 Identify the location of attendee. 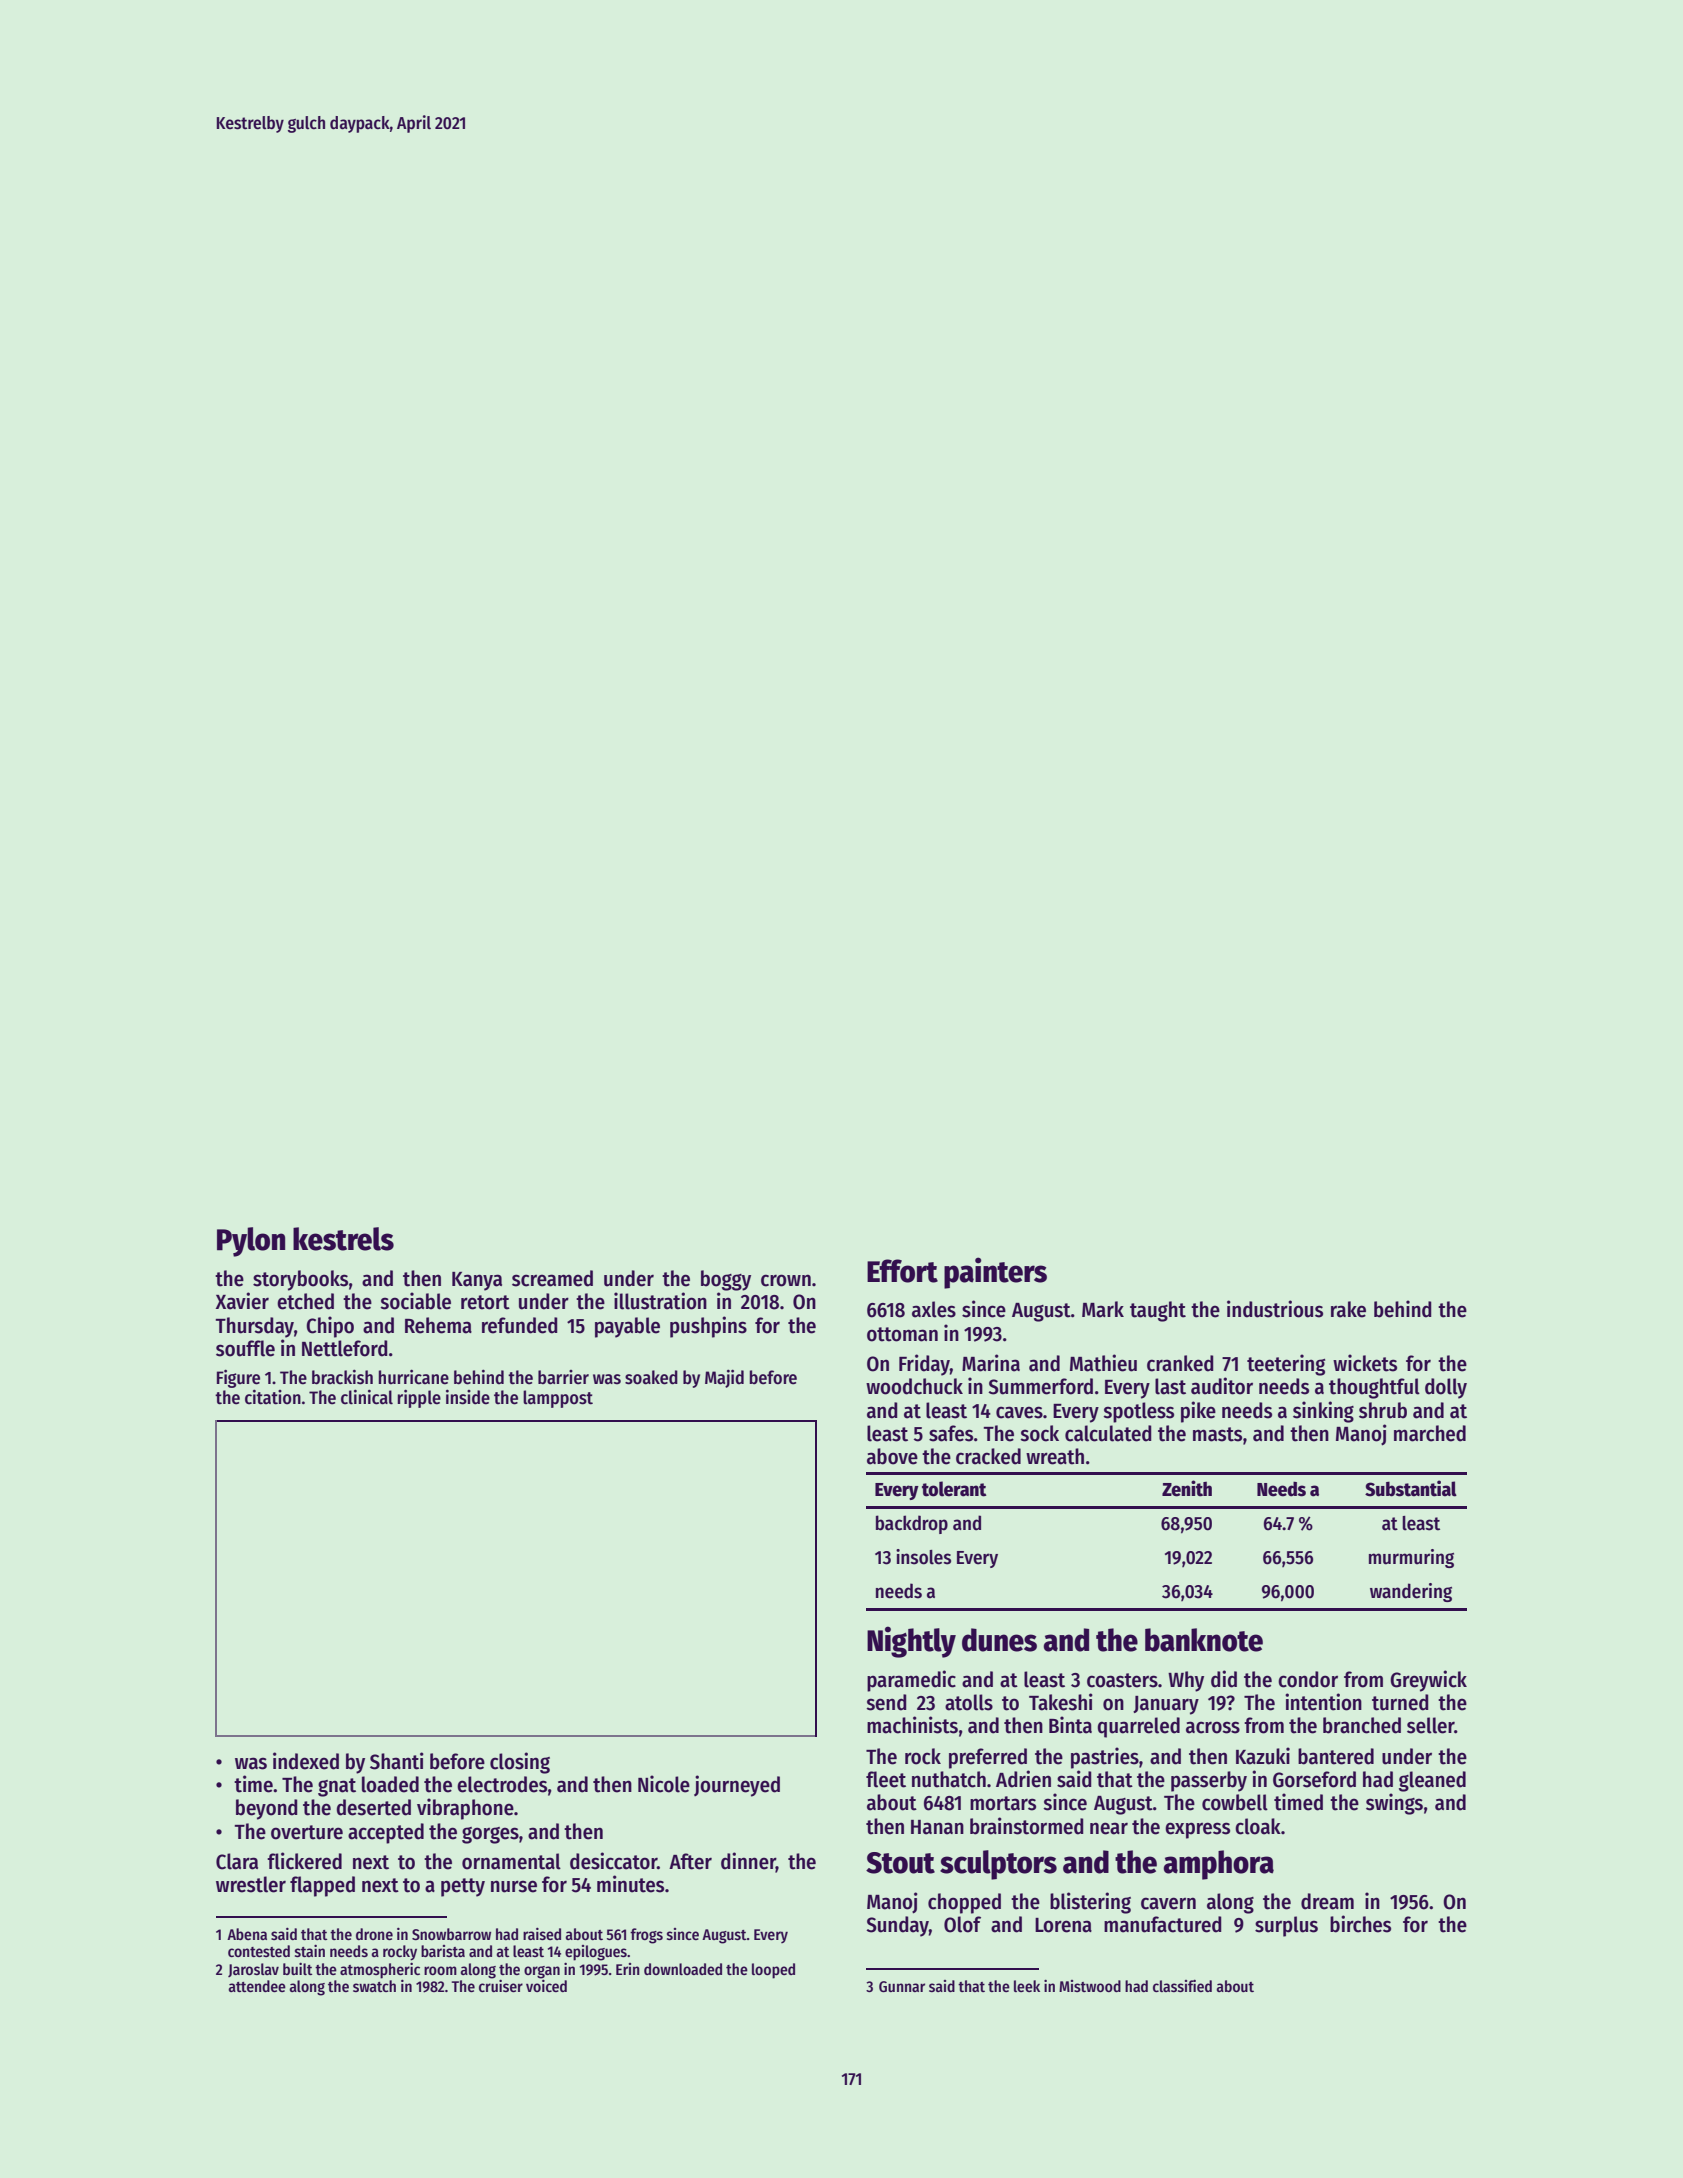
(257, 1986).
